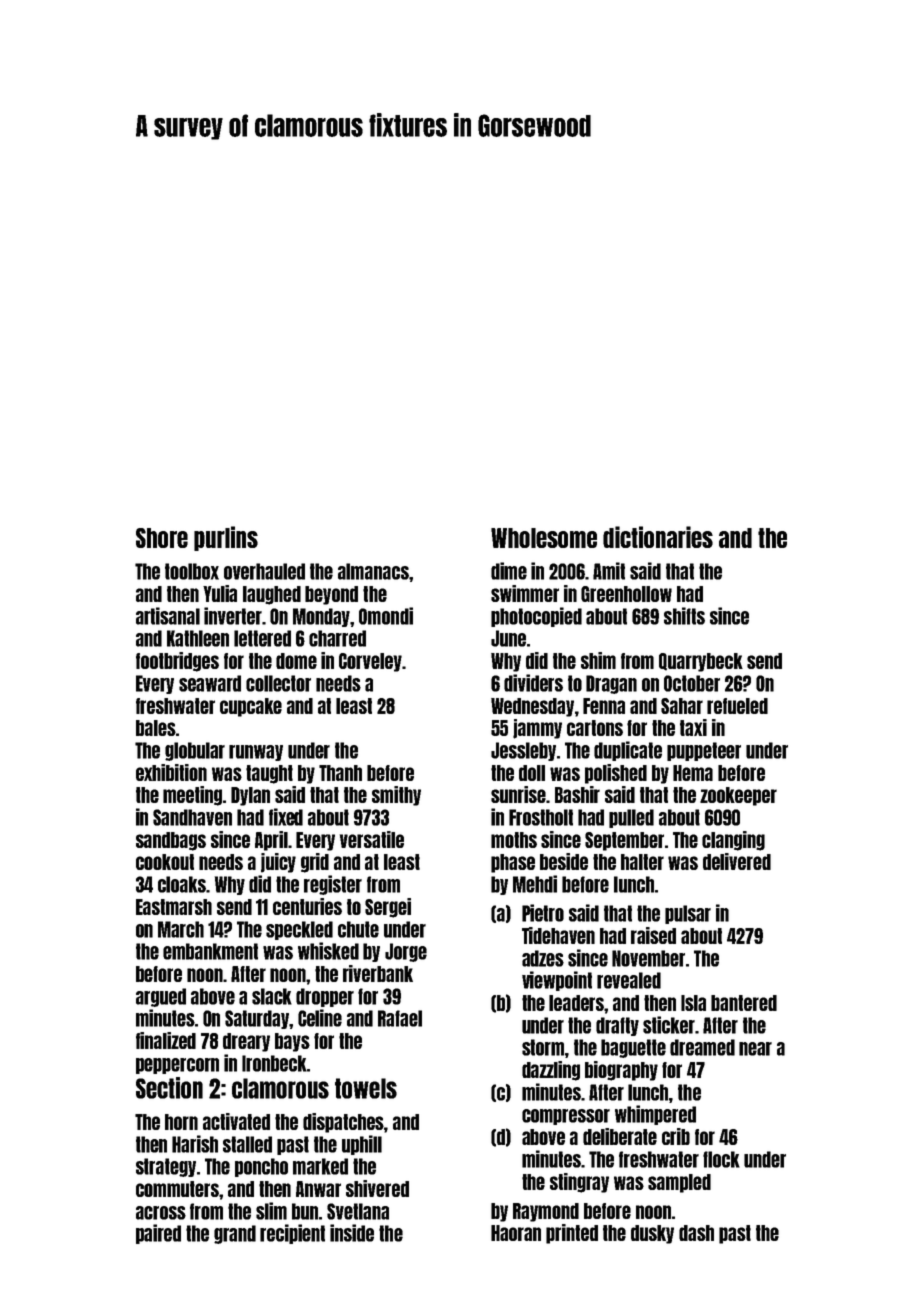 This page has width=924, height=1311. What do you see at coordinates (233, 616) in the page?
I see `inverter` at bounding box center [233, 616].
